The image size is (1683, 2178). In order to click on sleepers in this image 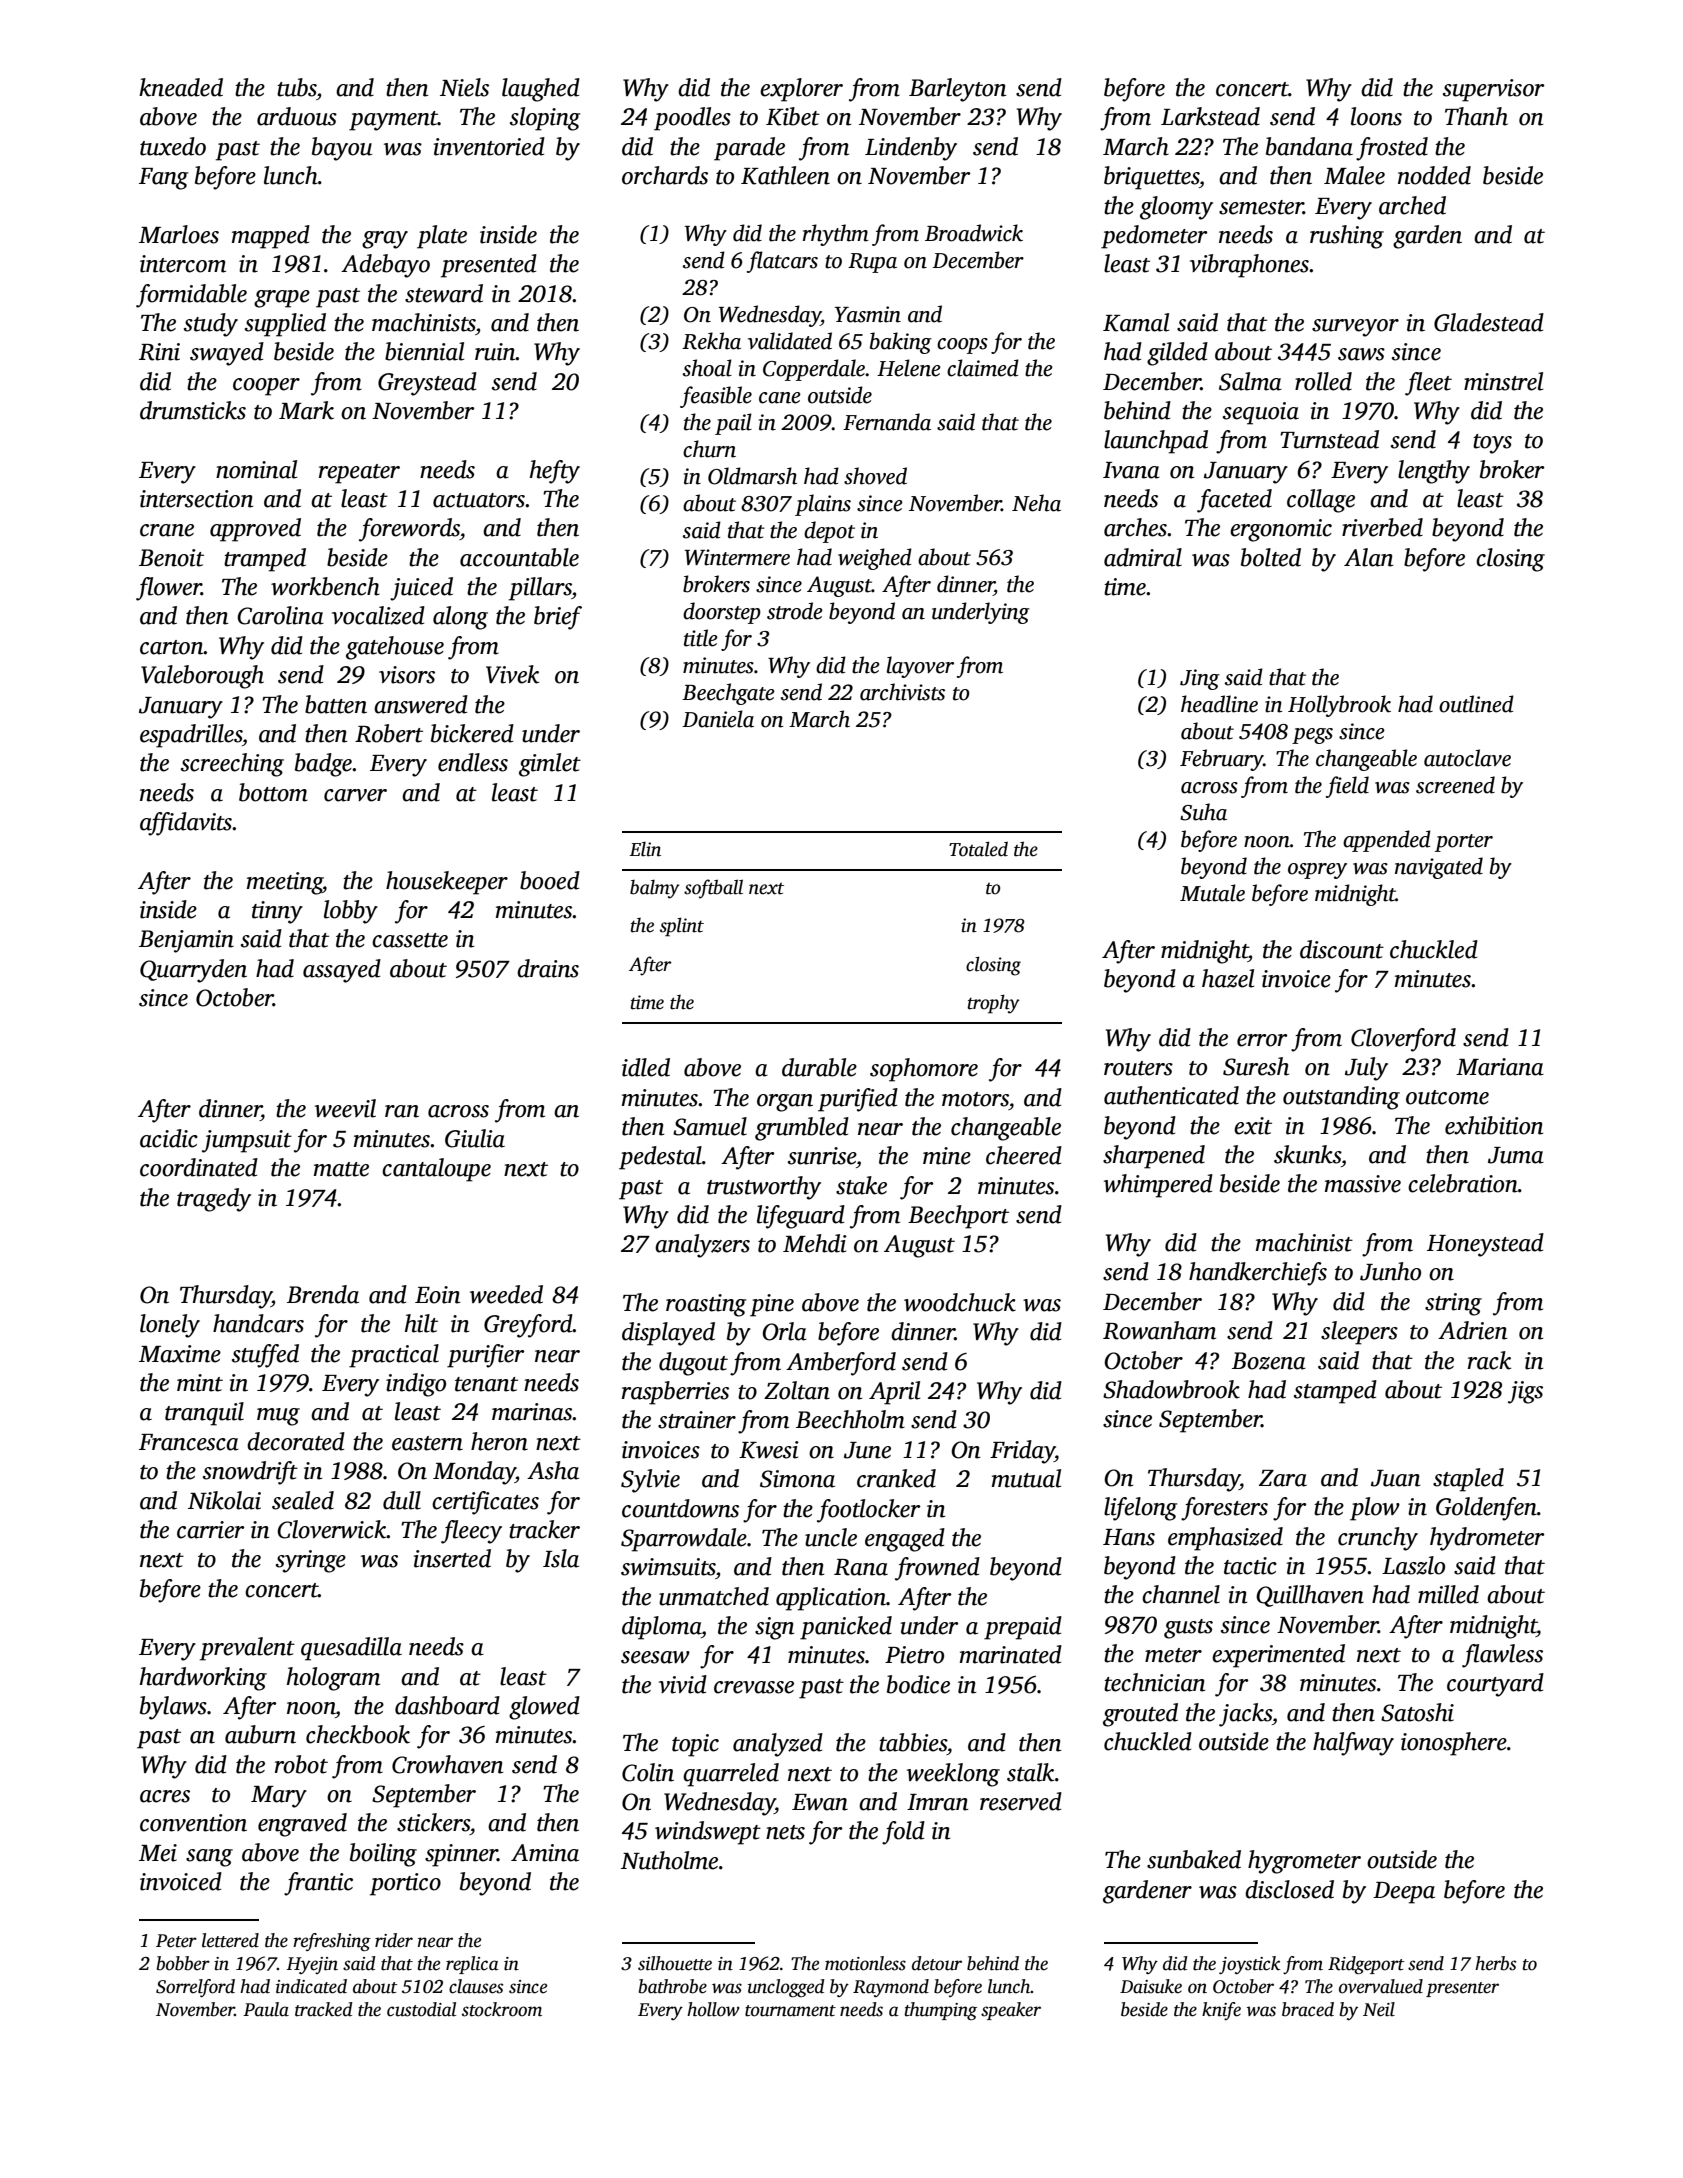, I will do `click(1359, 1333)`.
